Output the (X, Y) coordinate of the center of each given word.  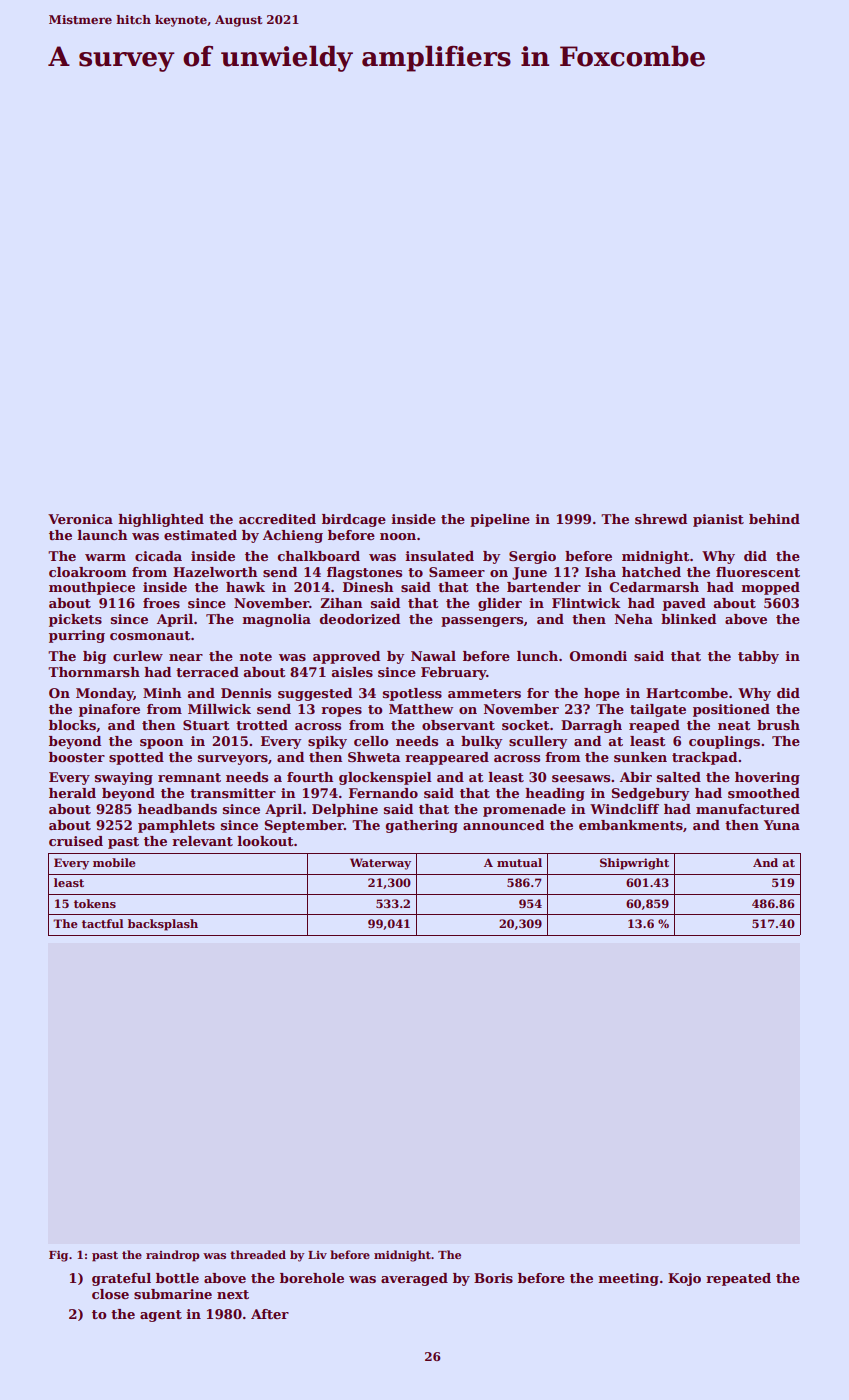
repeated (738, 1279)
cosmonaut (150, 635)
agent (161, 1316)
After (270, 1314)
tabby (758, 657)
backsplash (163, 925)
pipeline (500, 520)
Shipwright (634, 864)
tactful (102, 923)
